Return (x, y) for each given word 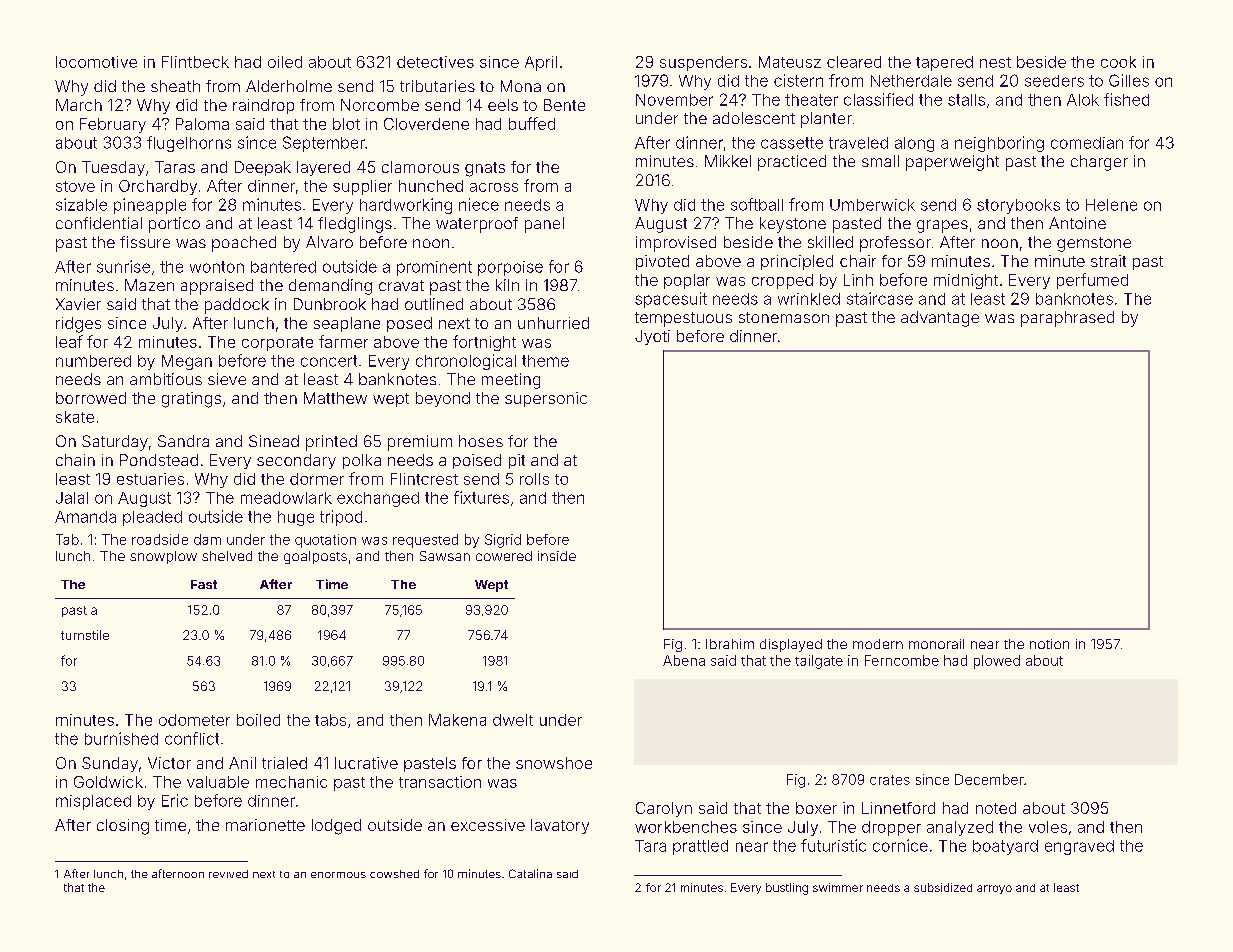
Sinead (274, 441)
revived (228, 874)
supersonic (546, 399)
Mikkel (728, 161)
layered (323, 168)
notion (1049, 644)
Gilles (1129, 80)
